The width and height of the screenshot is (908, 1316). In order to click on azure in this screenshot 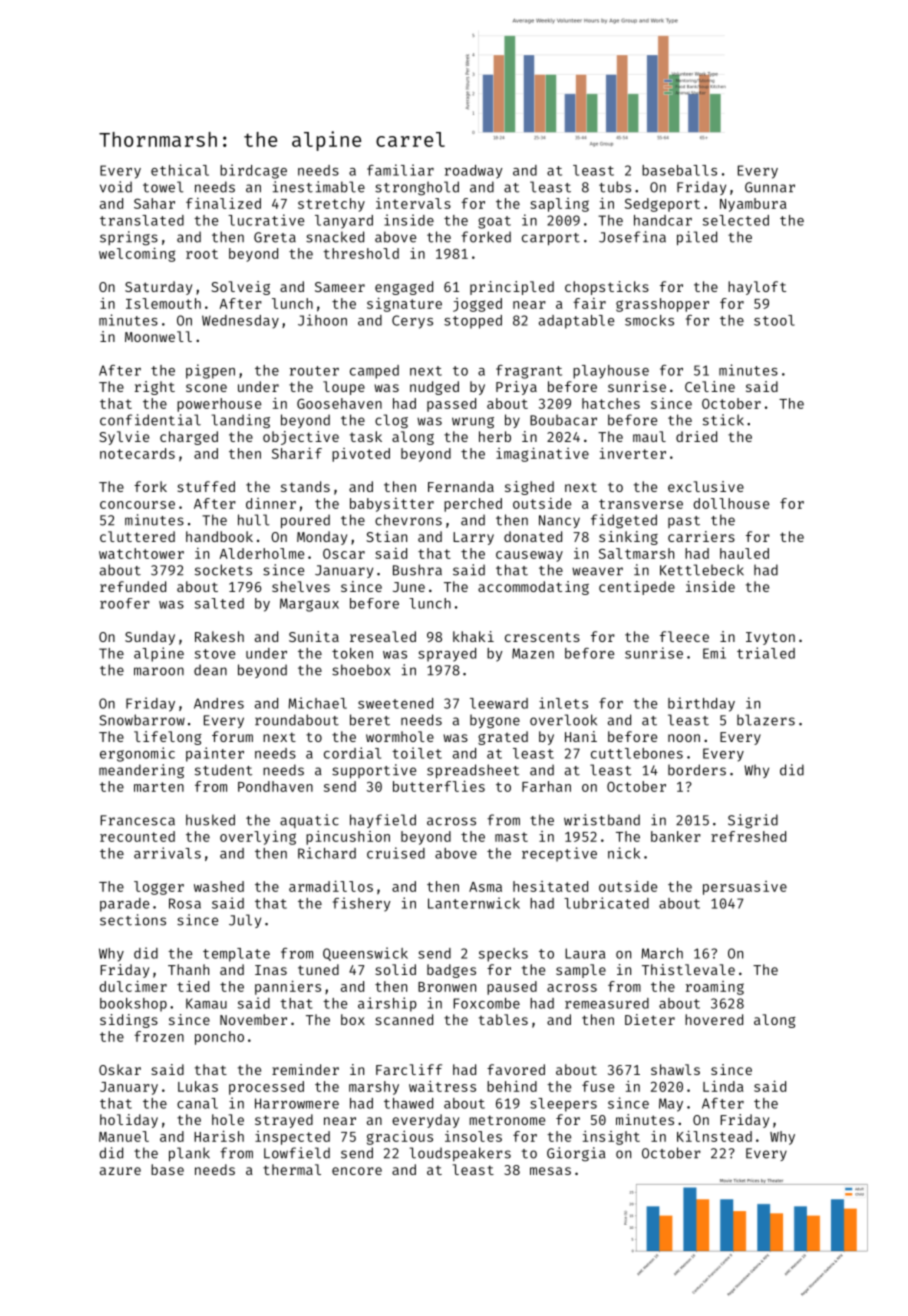, I will do `click(120, 1171)`.
